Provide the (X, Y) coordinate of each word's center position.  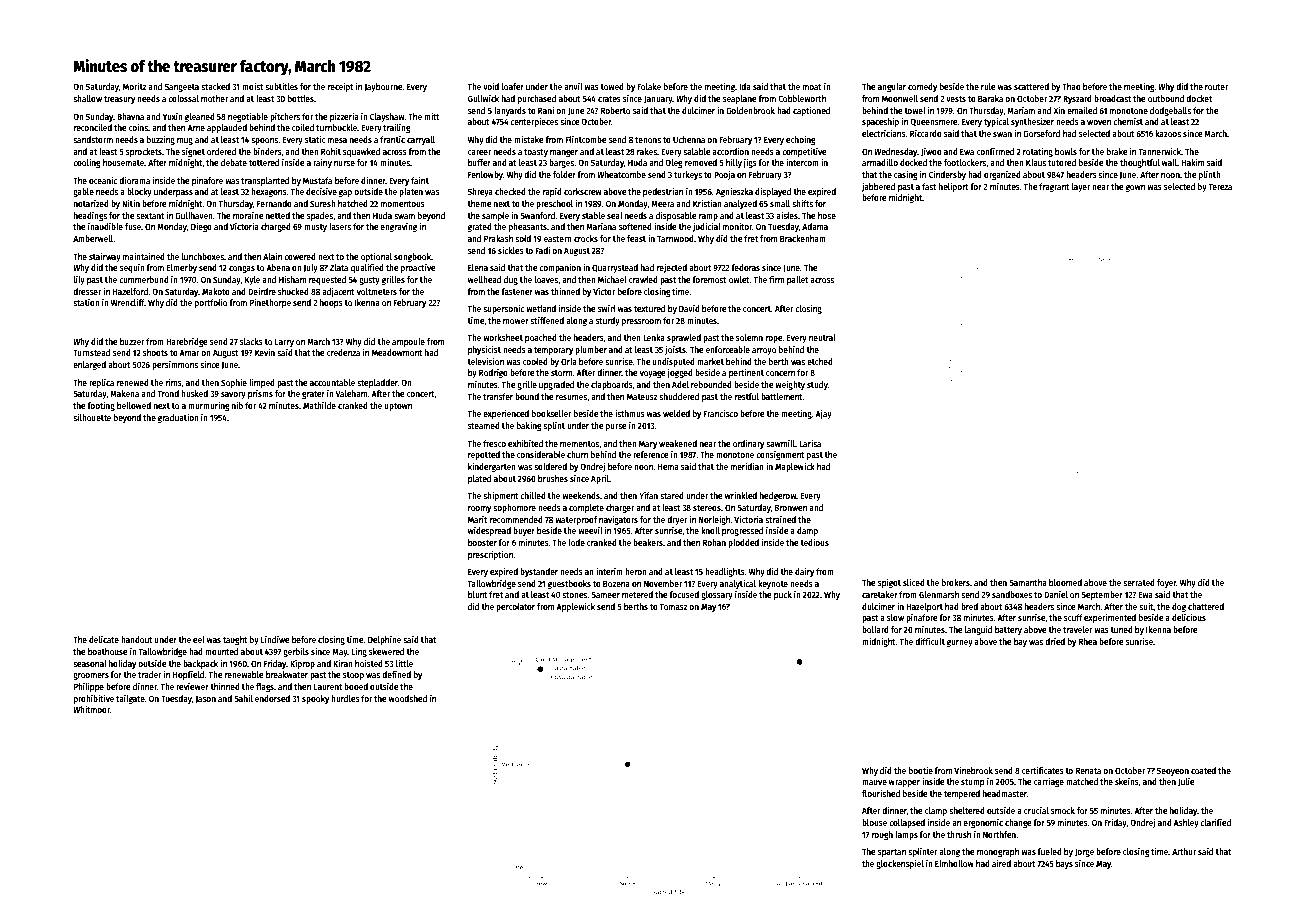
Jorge (1084, 853)
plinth (1210, 175)
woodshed (408, 698)
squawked (361, 152)
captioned (811, 111)
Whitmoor (91, 709)
